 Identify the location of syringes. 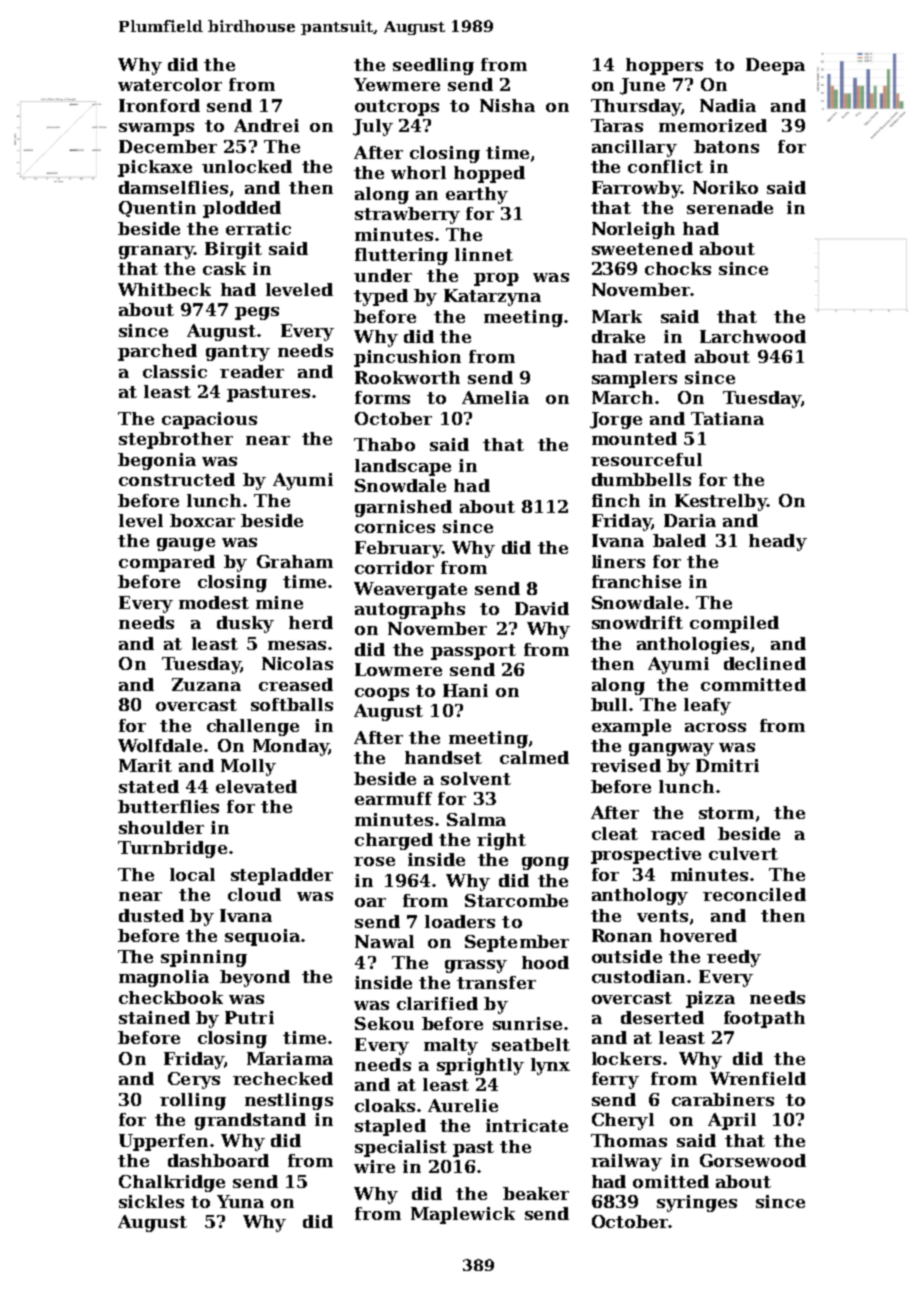
(697, 1203).
